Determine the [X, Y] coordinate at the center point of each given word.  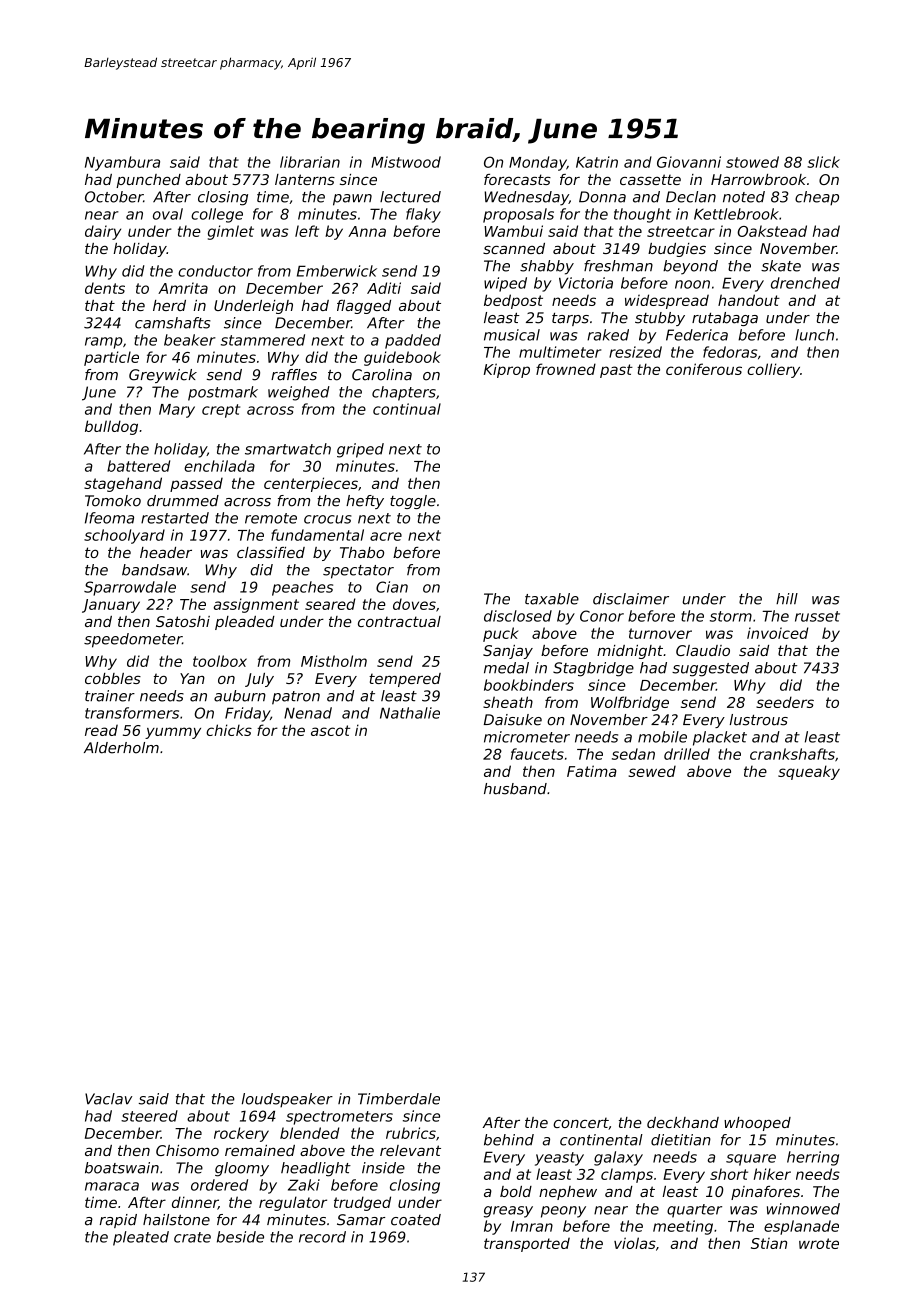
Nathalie [410, 713]
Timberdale [399, 1099]
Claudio [703, 650]
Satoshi [183, 621]
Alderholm [121, 748]
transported [527, 1244]
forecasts [517, 179]
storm [731, 616]
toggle [413, 502]
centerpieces [311, 484]
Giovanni [689, 162]
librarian [310, 162]
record [322, 1237]
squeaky [809, 772]
